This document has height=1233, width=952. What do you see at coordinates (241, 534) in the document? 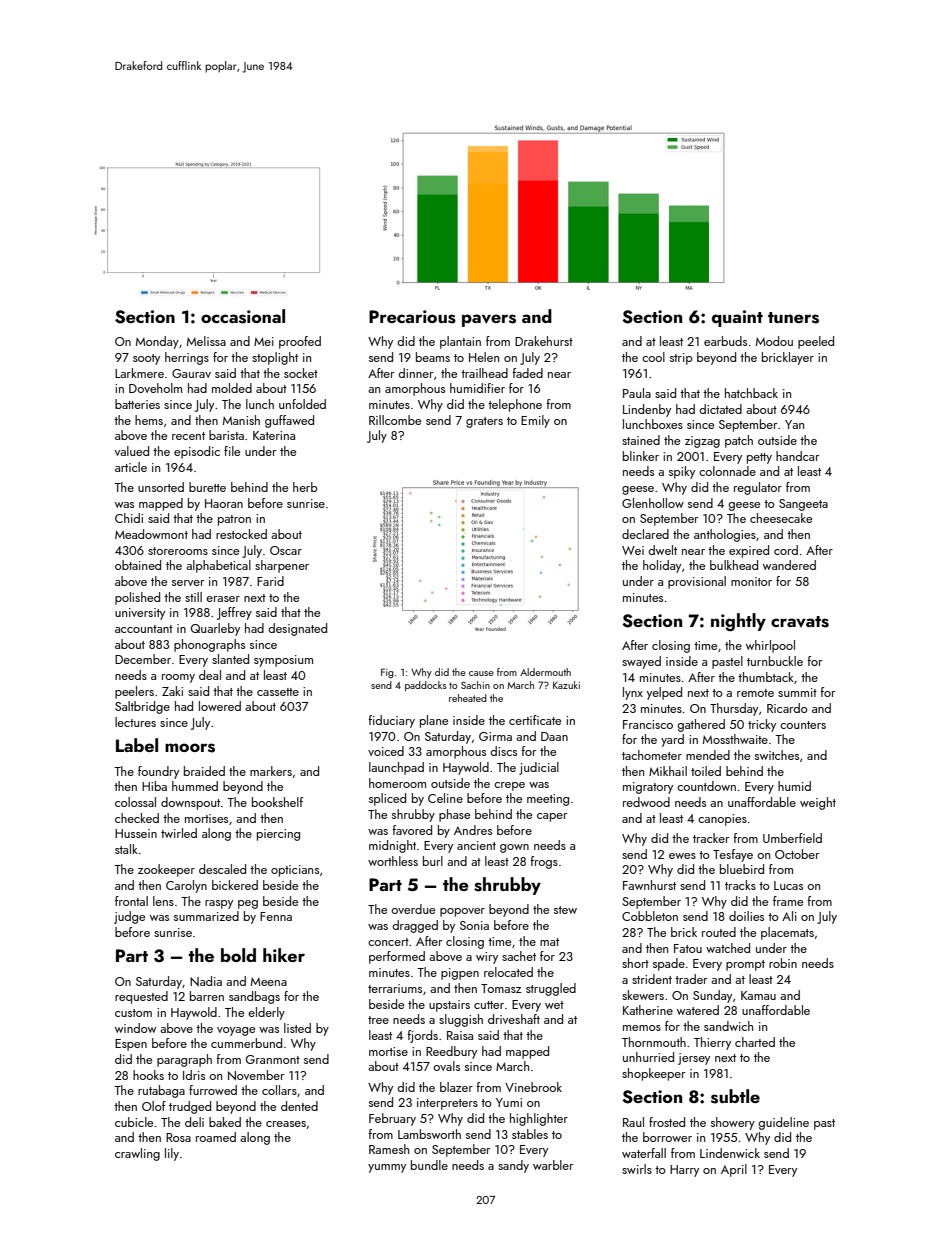
I see `restocked` at bounding box center [241, 534].
